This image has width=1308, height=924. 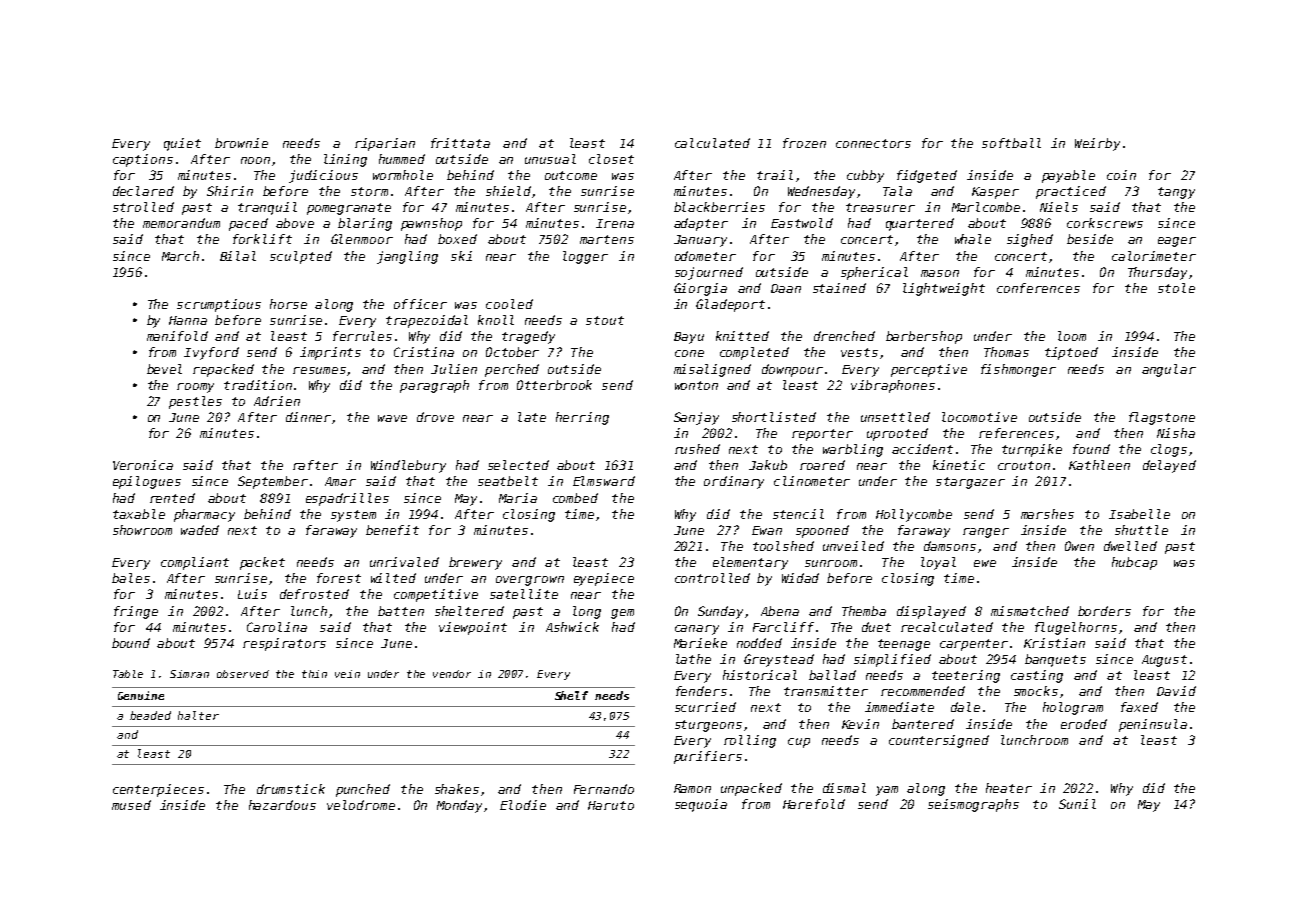 What do you see at coordinates (1104, 611) in the image?
I see `borders` at bounding box center [1104, 611].
